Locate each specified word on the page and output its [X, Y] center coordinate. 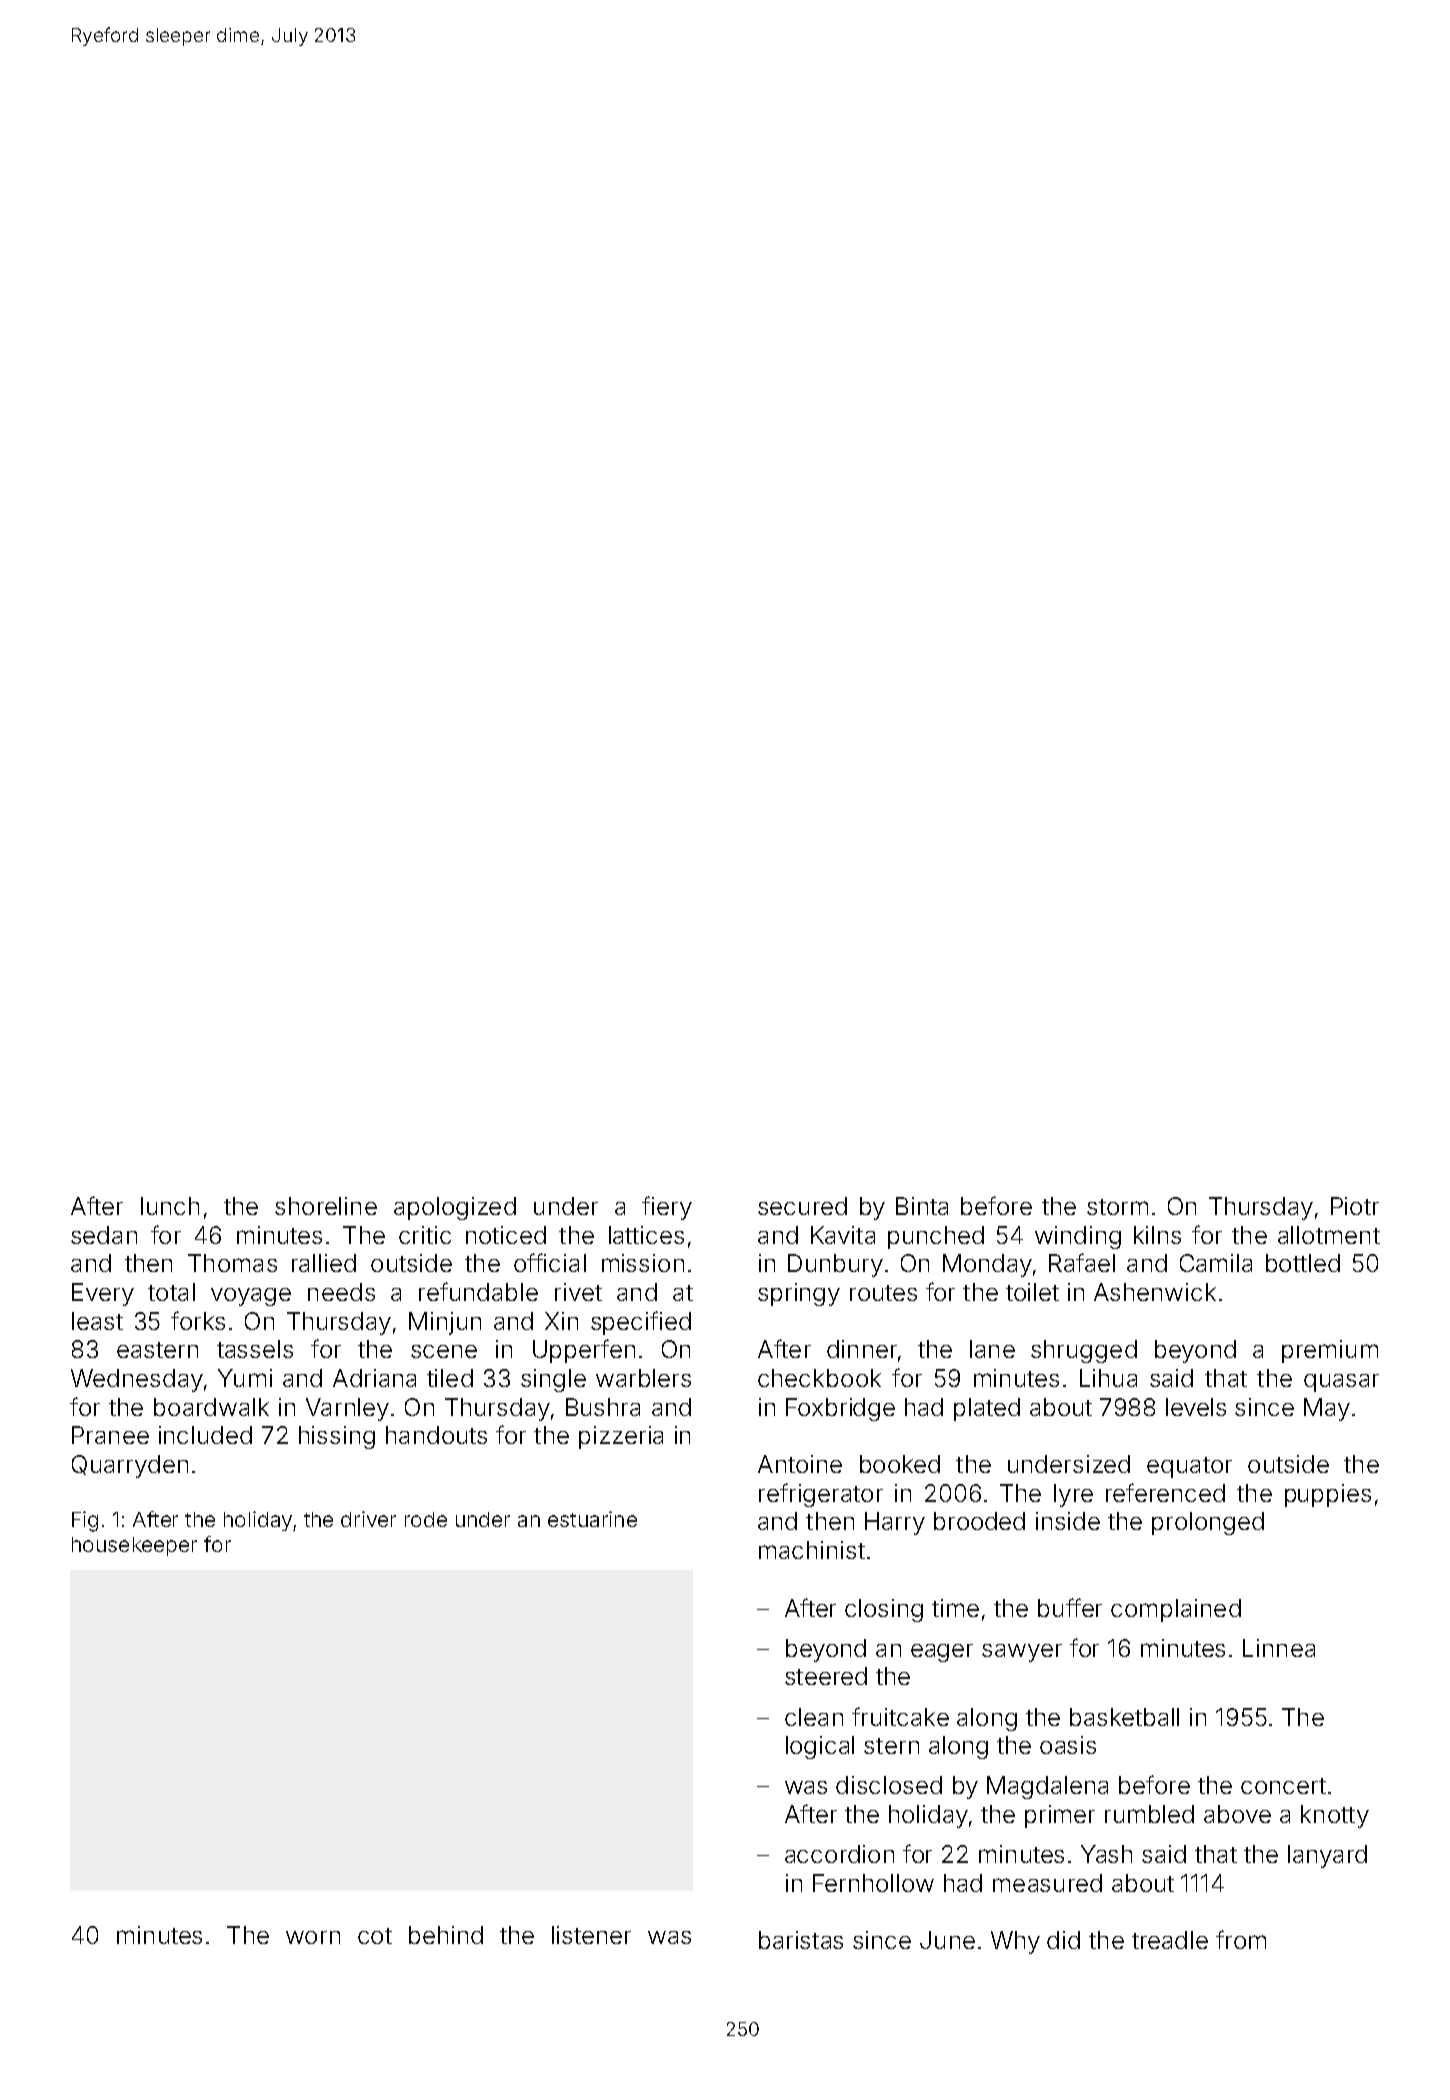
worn [313, 1937]
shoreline [326, 1206]
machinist [812, 1550]
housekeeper [134, 1546]
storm [1117, 1207]
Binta [922, 1206]
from [1241, 1939]
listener [591, 1935]
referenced [1165, 1492]
